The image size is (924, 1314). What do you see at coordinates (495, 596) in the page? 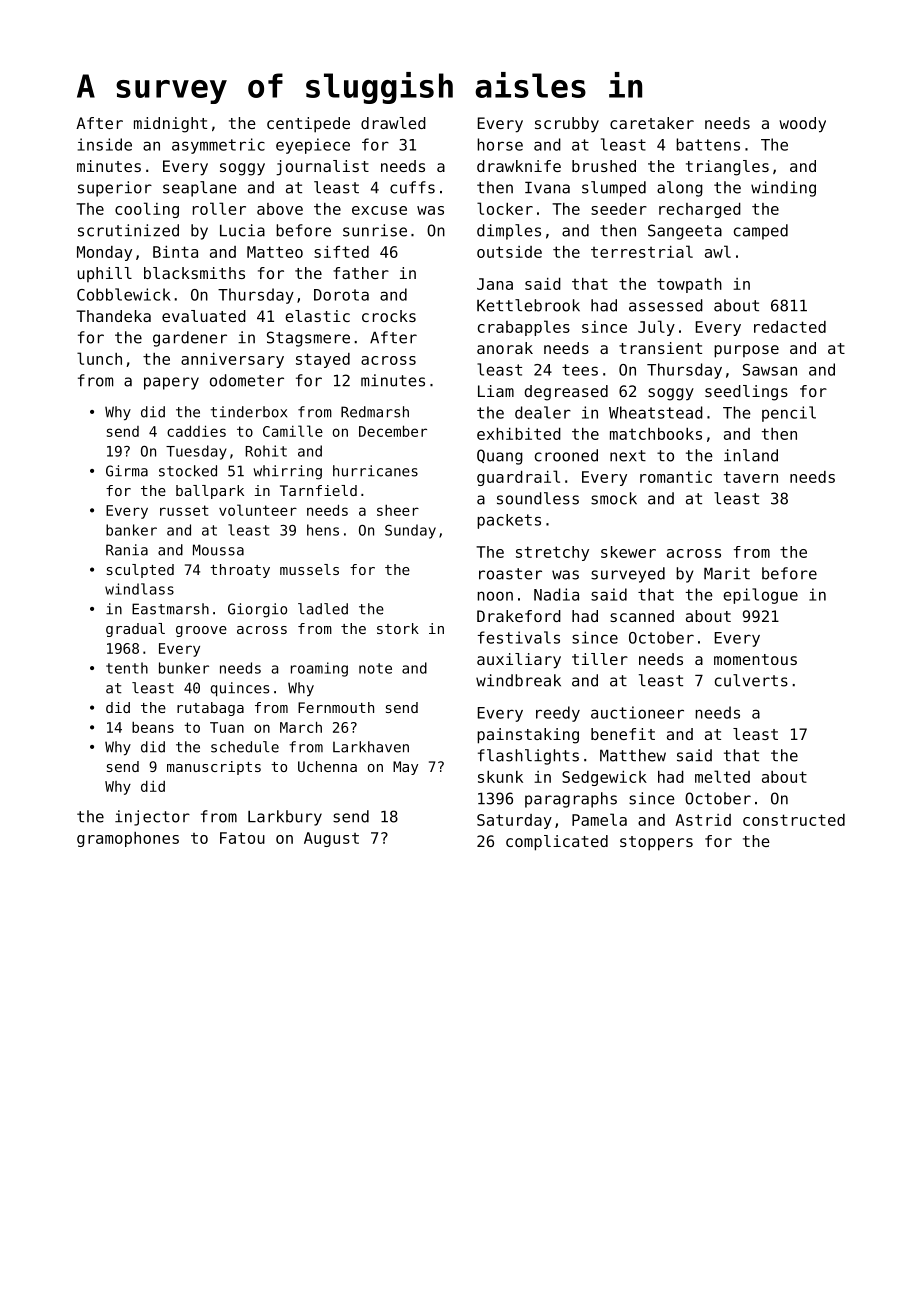
I see `noon` at bounding box center [495, 596].
